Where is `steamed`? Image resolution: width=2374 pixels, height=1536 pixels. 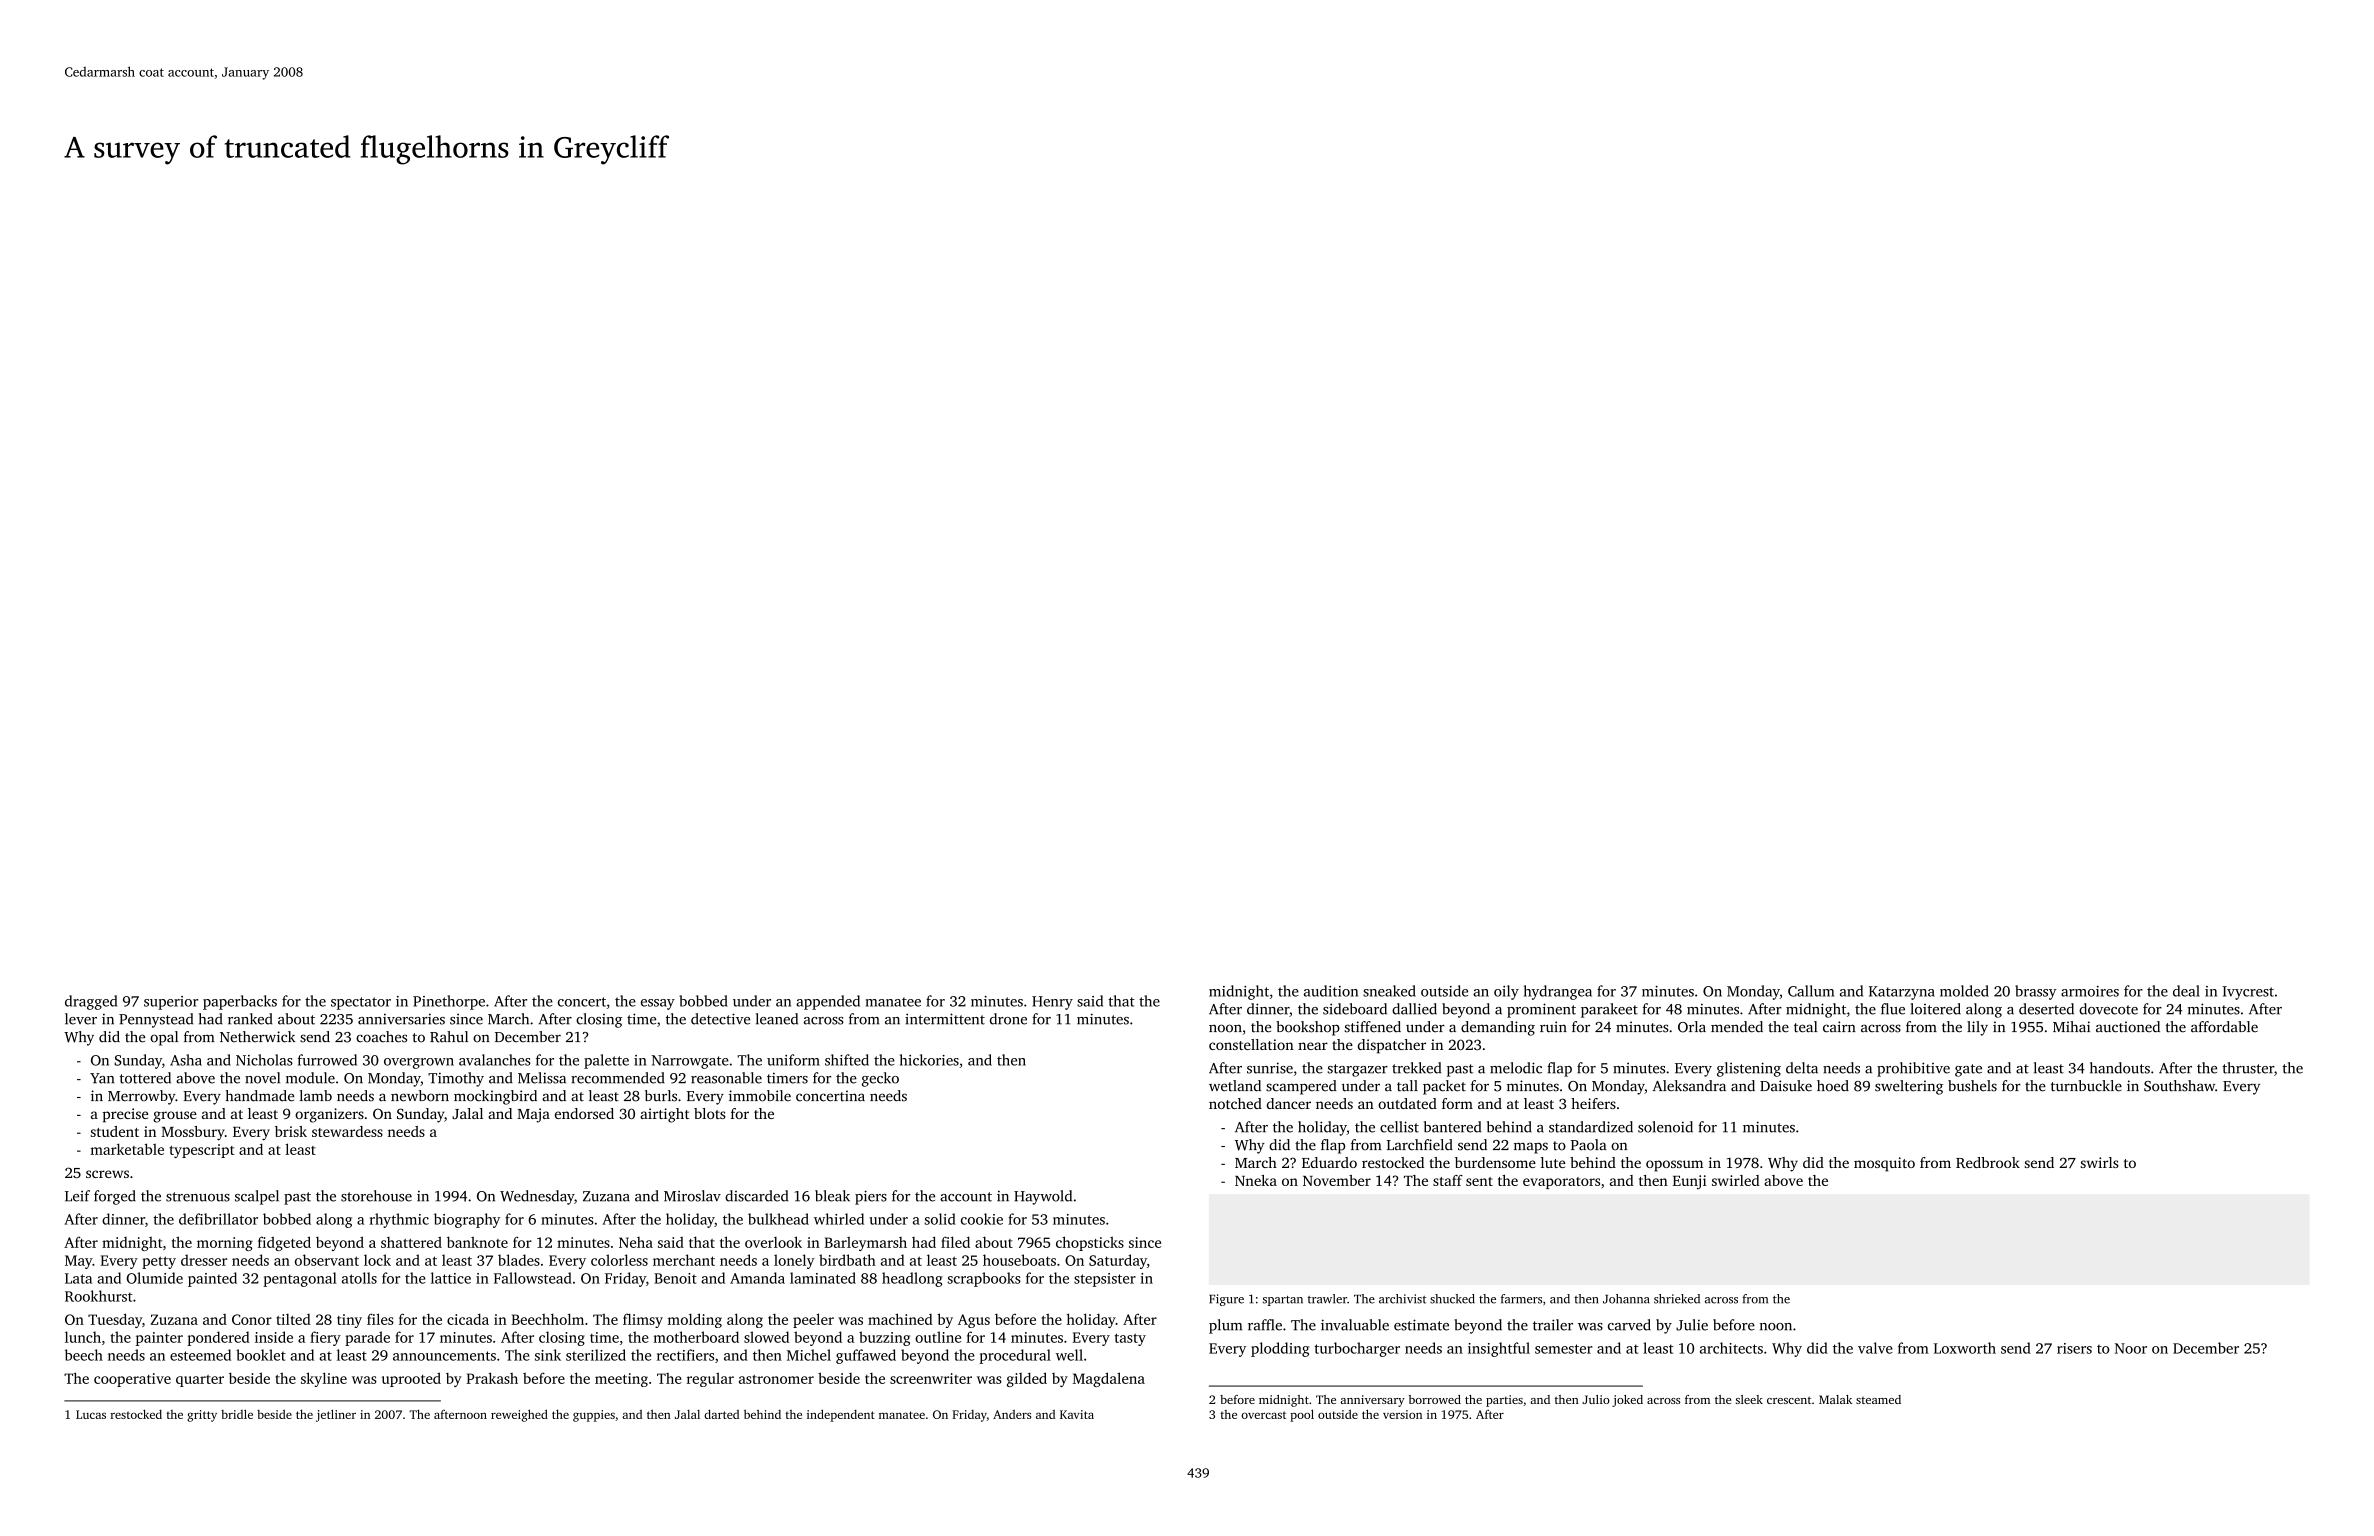 steamed is located at coordinates (1878, 1399).
